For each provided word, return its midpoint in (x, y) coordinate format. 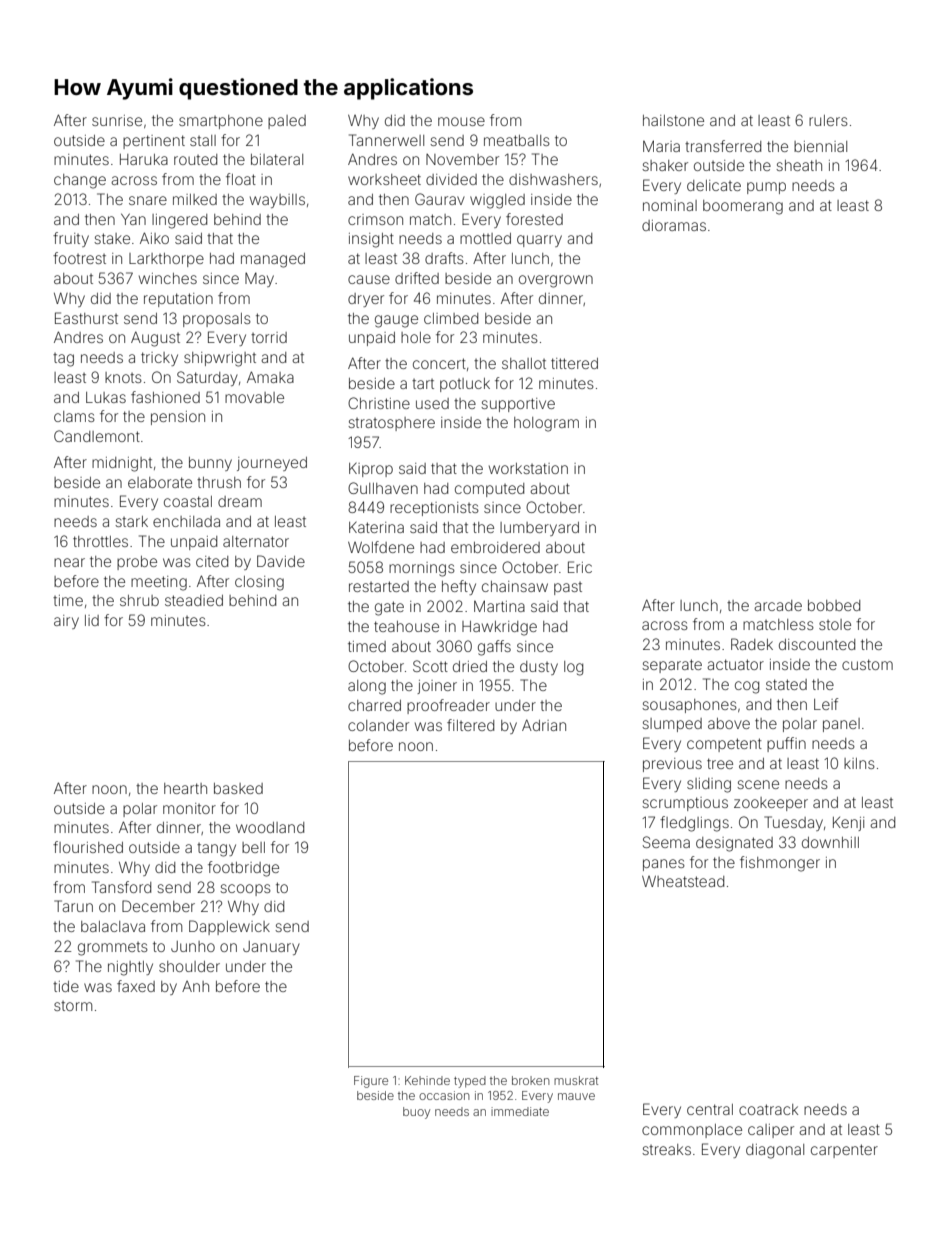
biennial (820, 146)
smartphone (221, 122)
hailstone (673, 120)
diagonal (775, 1151)
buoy (416, 1113)
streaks (666, 1149)
